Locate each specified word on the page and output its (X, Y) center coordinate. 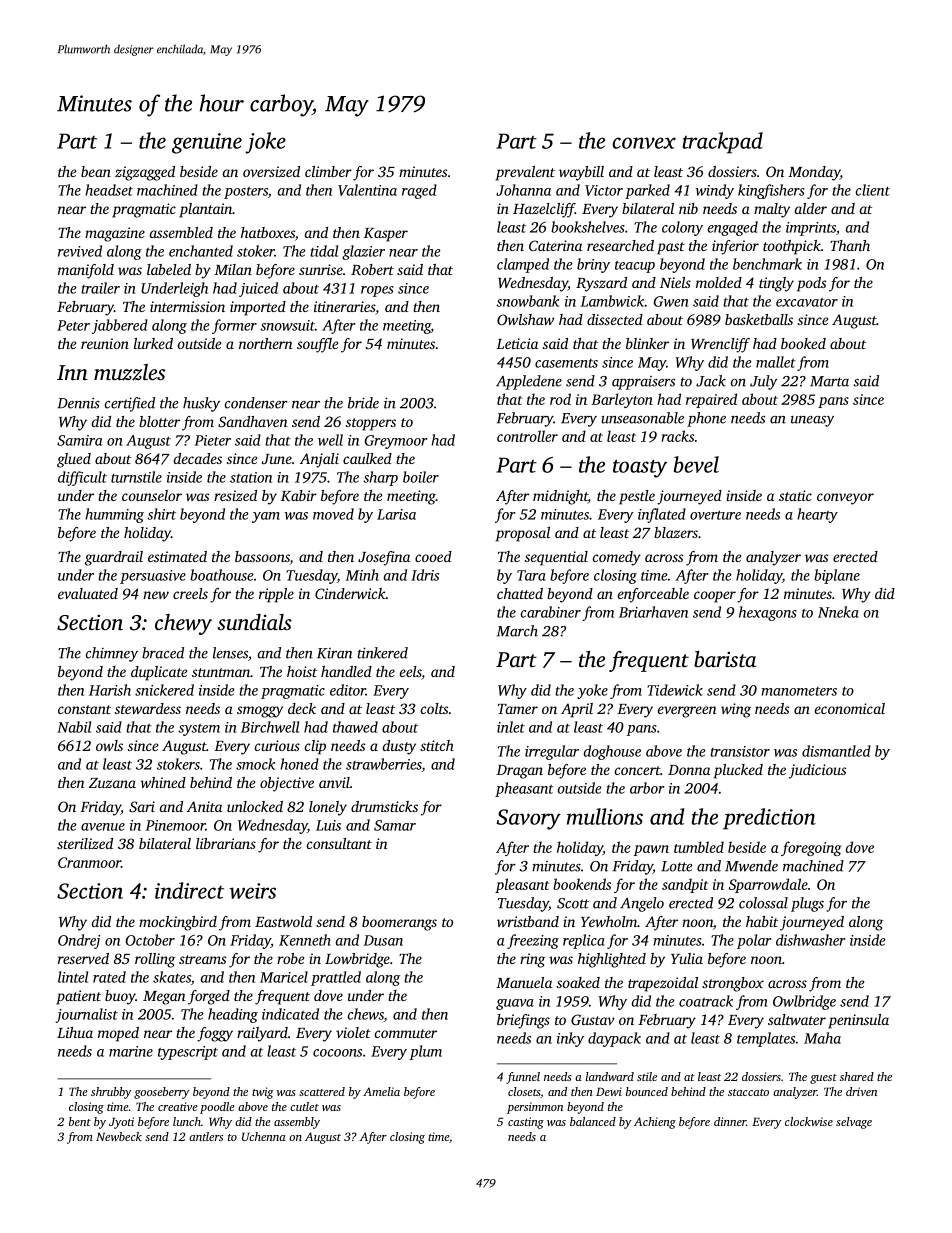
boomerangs (399, 923)
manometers (799, 691)
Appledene (529, 382)
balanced (593, 1121)
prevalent (525, 173)
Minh (362, 575)
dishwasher (811, 940)
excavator (807, 302)
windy (715, 191)
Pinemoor (175, 825)
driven (861, 1091)
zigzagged (145, 173)
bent (80, 1121)
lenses (230, 653)
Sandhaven (253, 421)
